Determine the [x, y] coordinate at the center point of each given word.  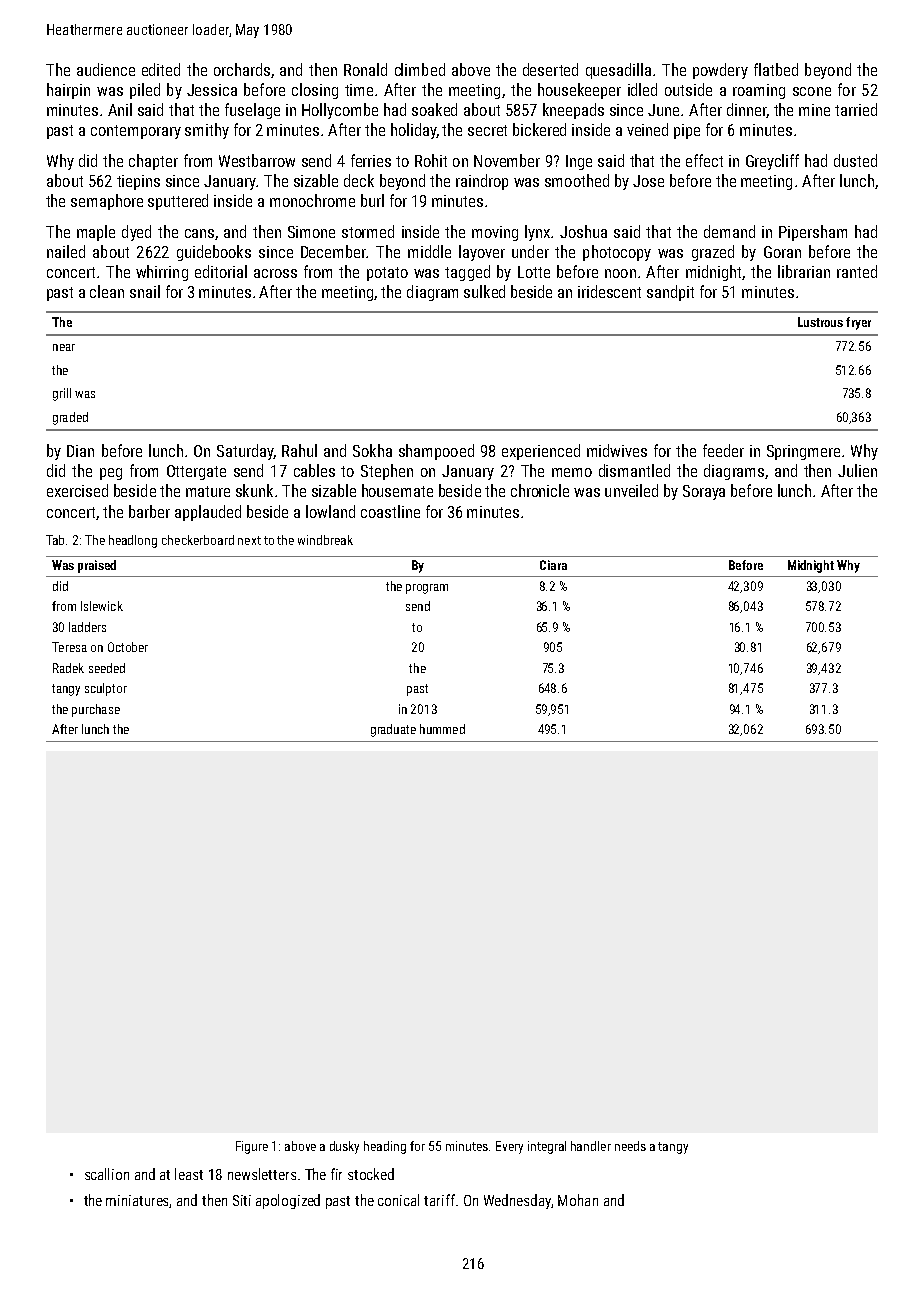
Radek [68, 668]
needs [630, 1146]
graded [70, 418]
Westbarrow [257, 160]
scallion [107, 1174]
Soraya [704, 492]
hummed [442, 729]
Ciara [553, 565]
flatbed [776, 69]
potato [387, 274]
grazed [713, 253]
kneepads [573, 111]
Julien [857, 470]
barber [149, 511]
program [427, 589]
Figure [252, 1147]
